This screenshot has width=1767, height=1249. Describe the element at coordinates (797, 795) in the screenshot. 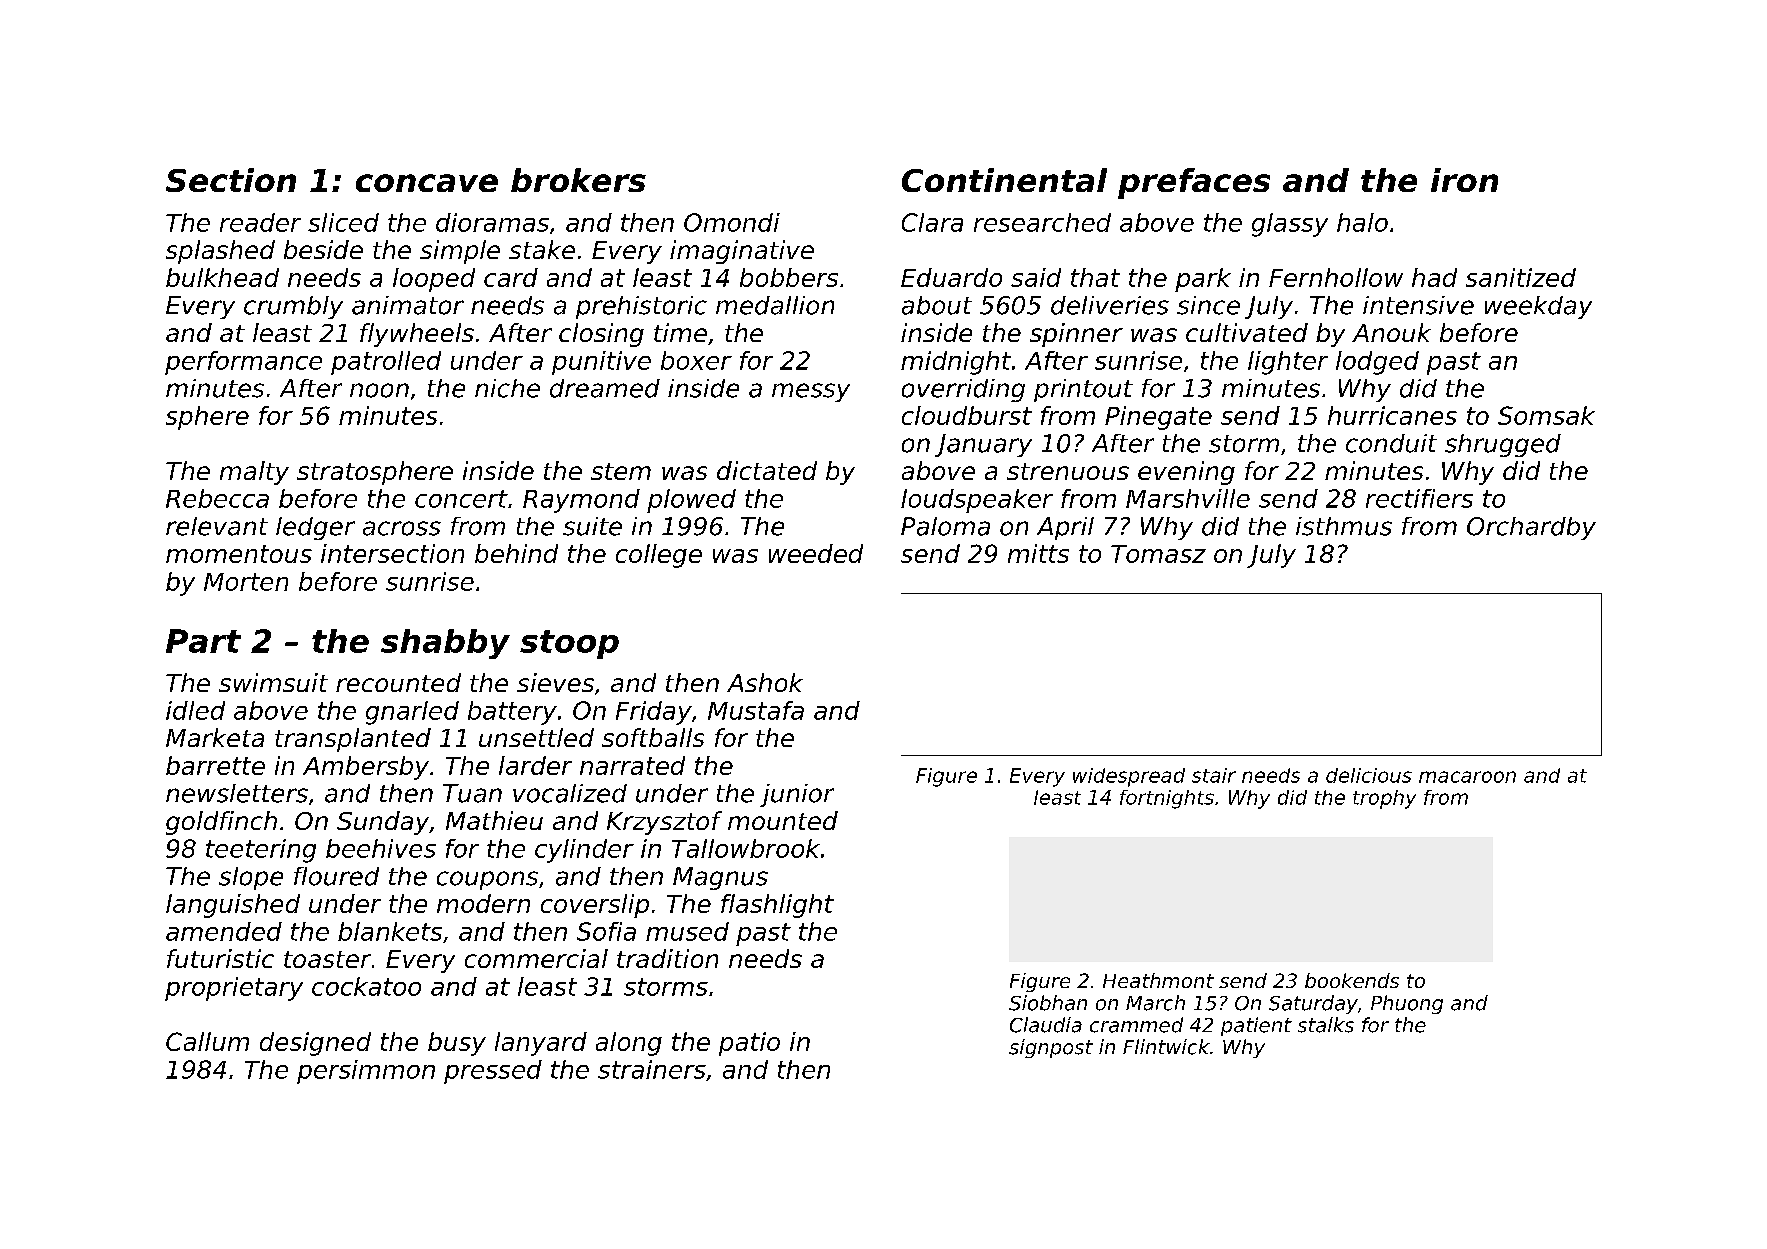

I see `junior` at that location.
